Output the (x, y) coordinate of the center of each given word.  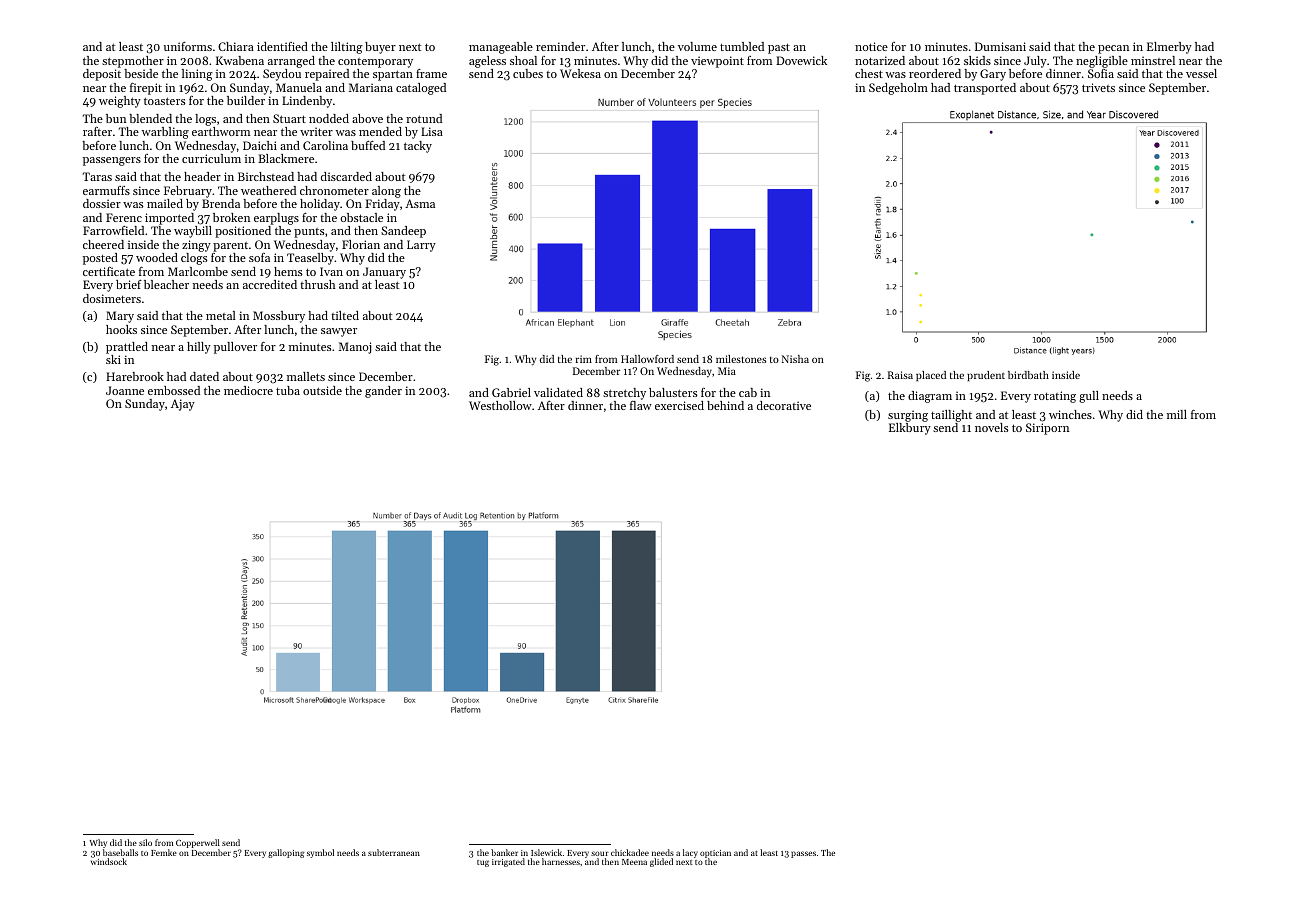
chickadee (630, 852)
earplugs (276, 219)
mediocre (248, 390)
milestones (741, 359)
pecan (1113, 49)
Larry (421, 246)
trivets (1098, 87)
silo (145, 842)
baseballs (120, 852)
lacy (690, 853)
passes (803, 854)
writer (316, 131)
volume (697, 46)
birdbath (1028, 375)
